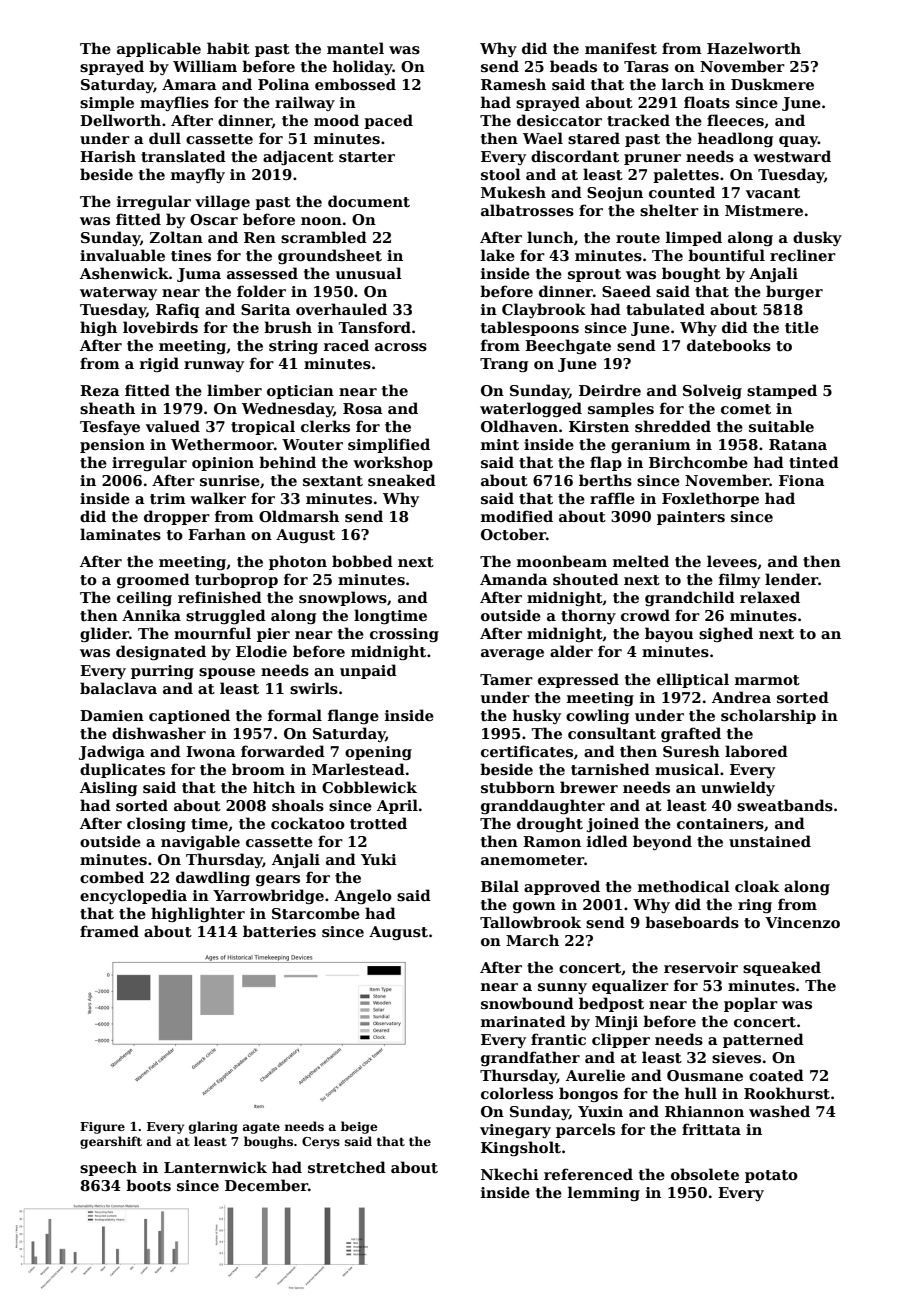 The image size is (924, 1308). What do you see at coordinates (571, 651) in the document?
I see `alder` at bounding box center [571, 651].
